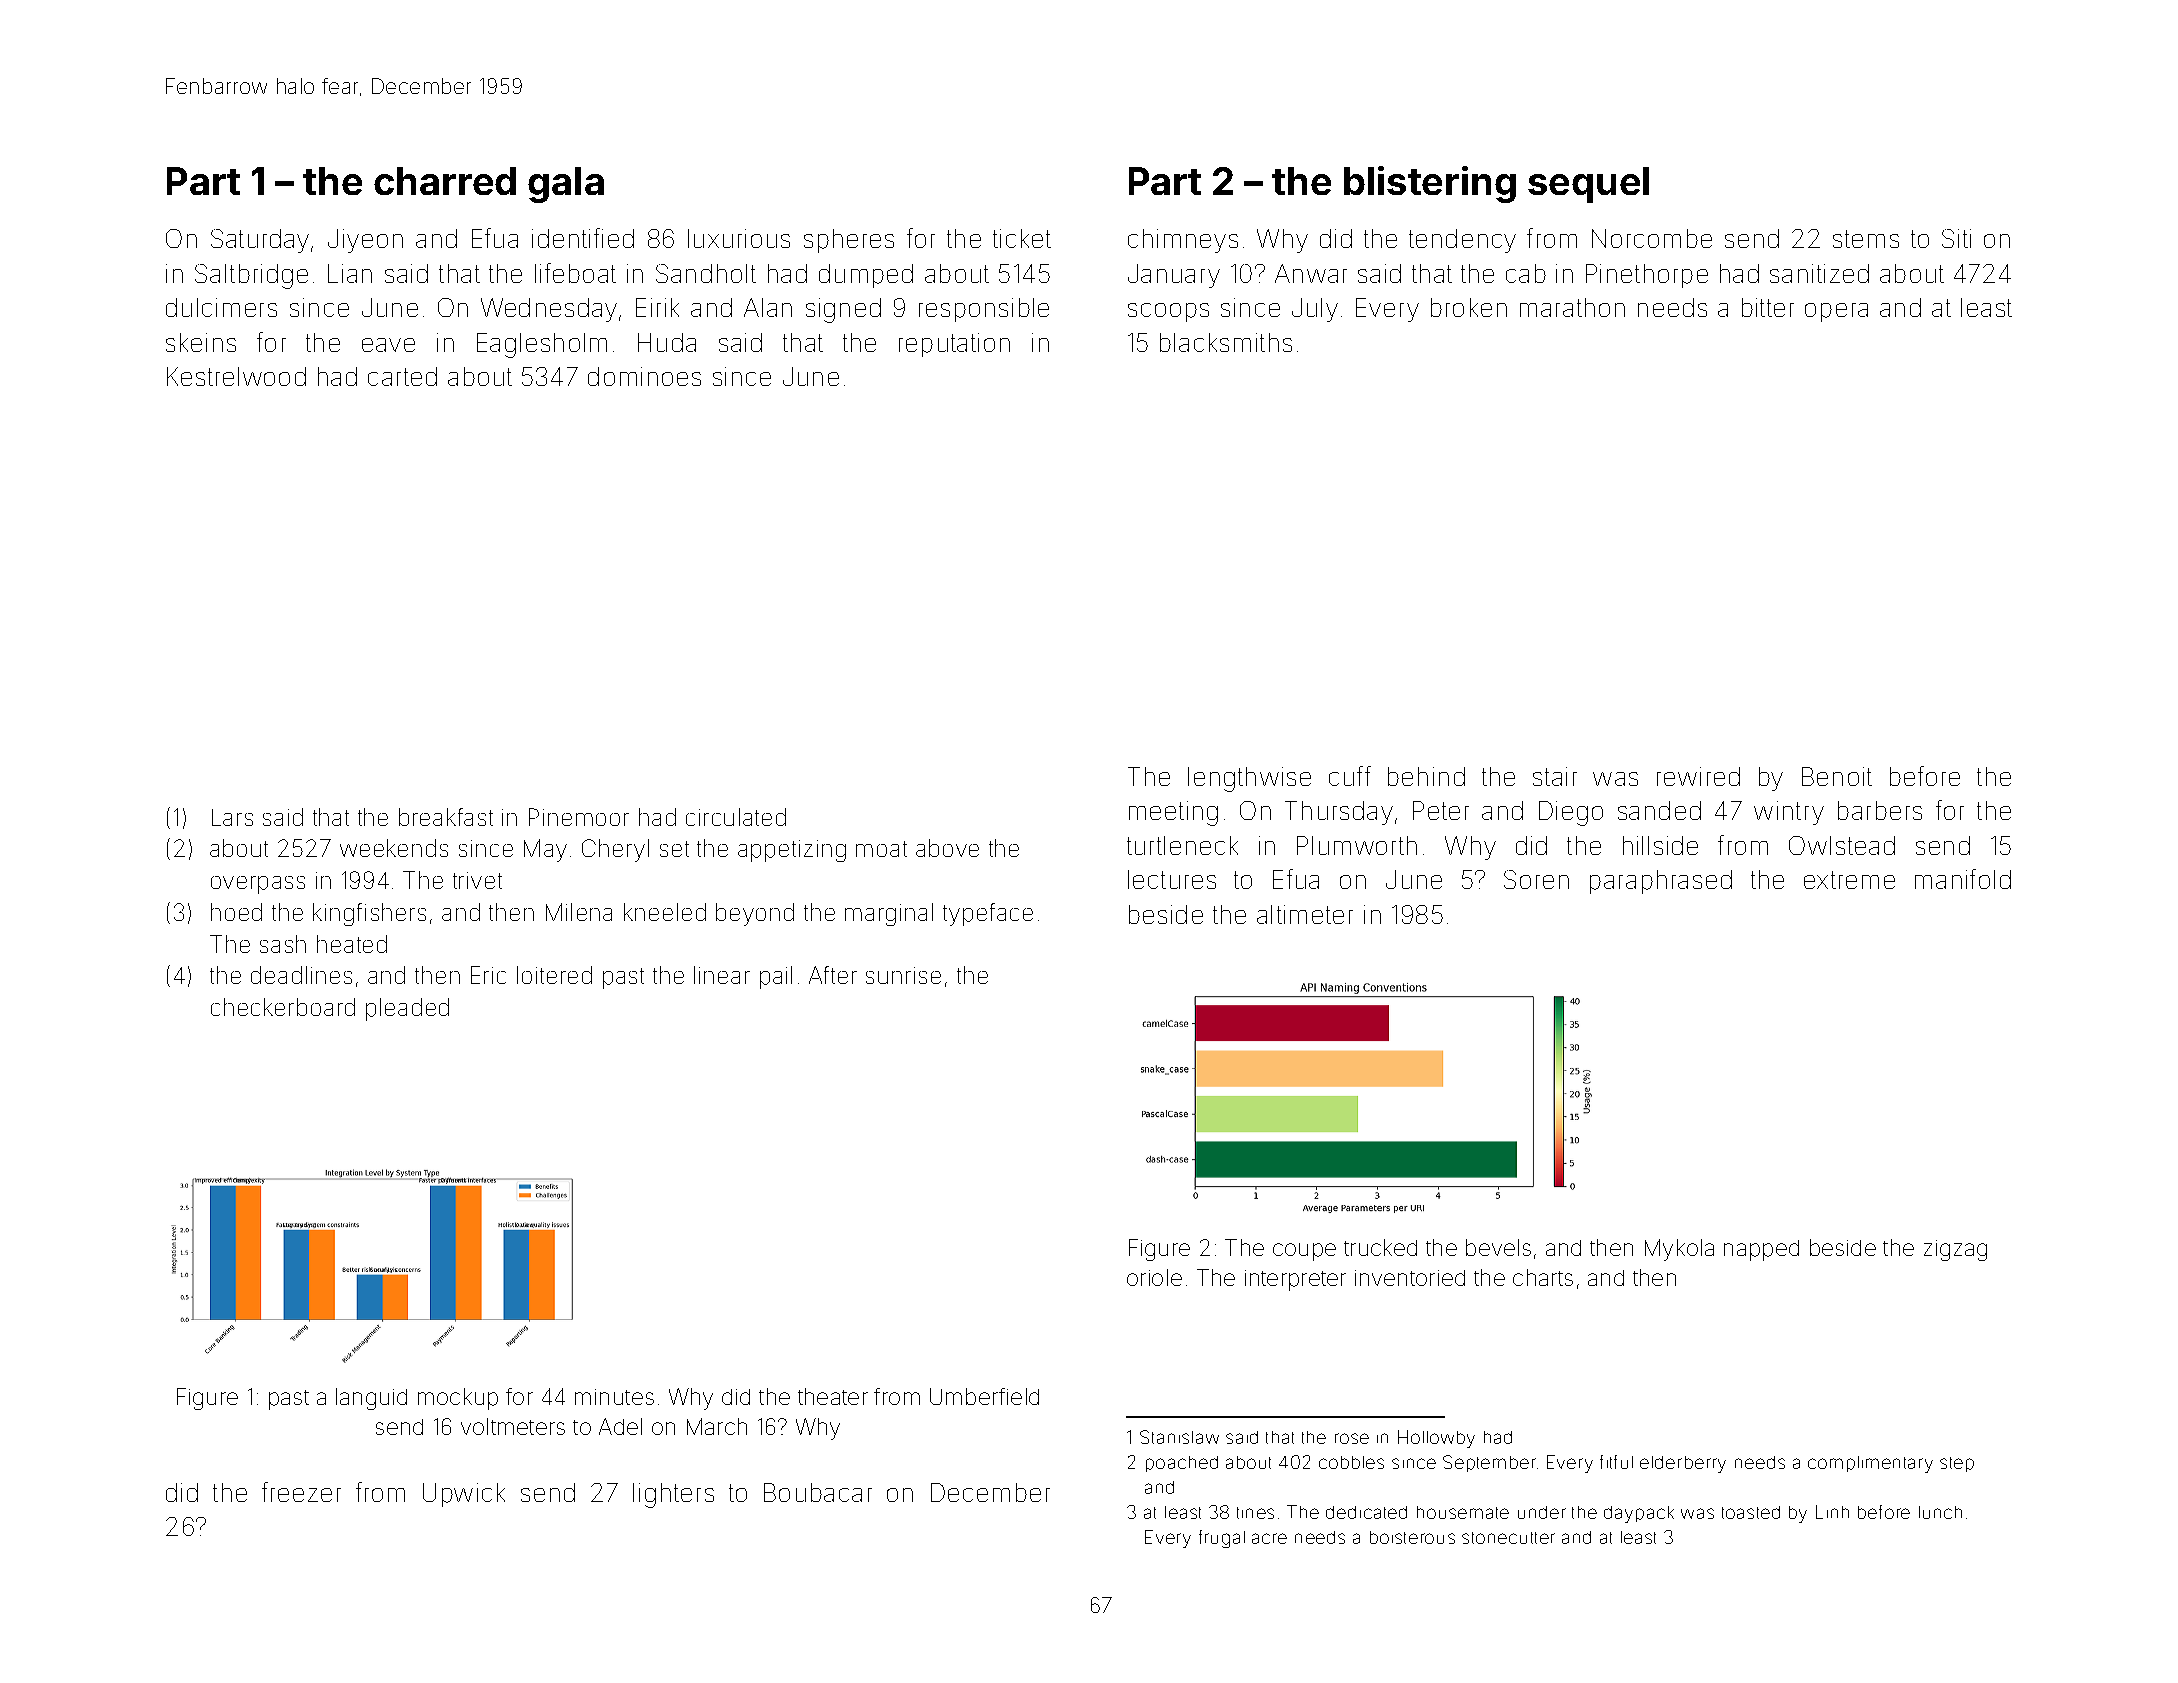 This screenshot has height=1683, width=2178. I want to click on Kestrelwood, so click(236, 376).
